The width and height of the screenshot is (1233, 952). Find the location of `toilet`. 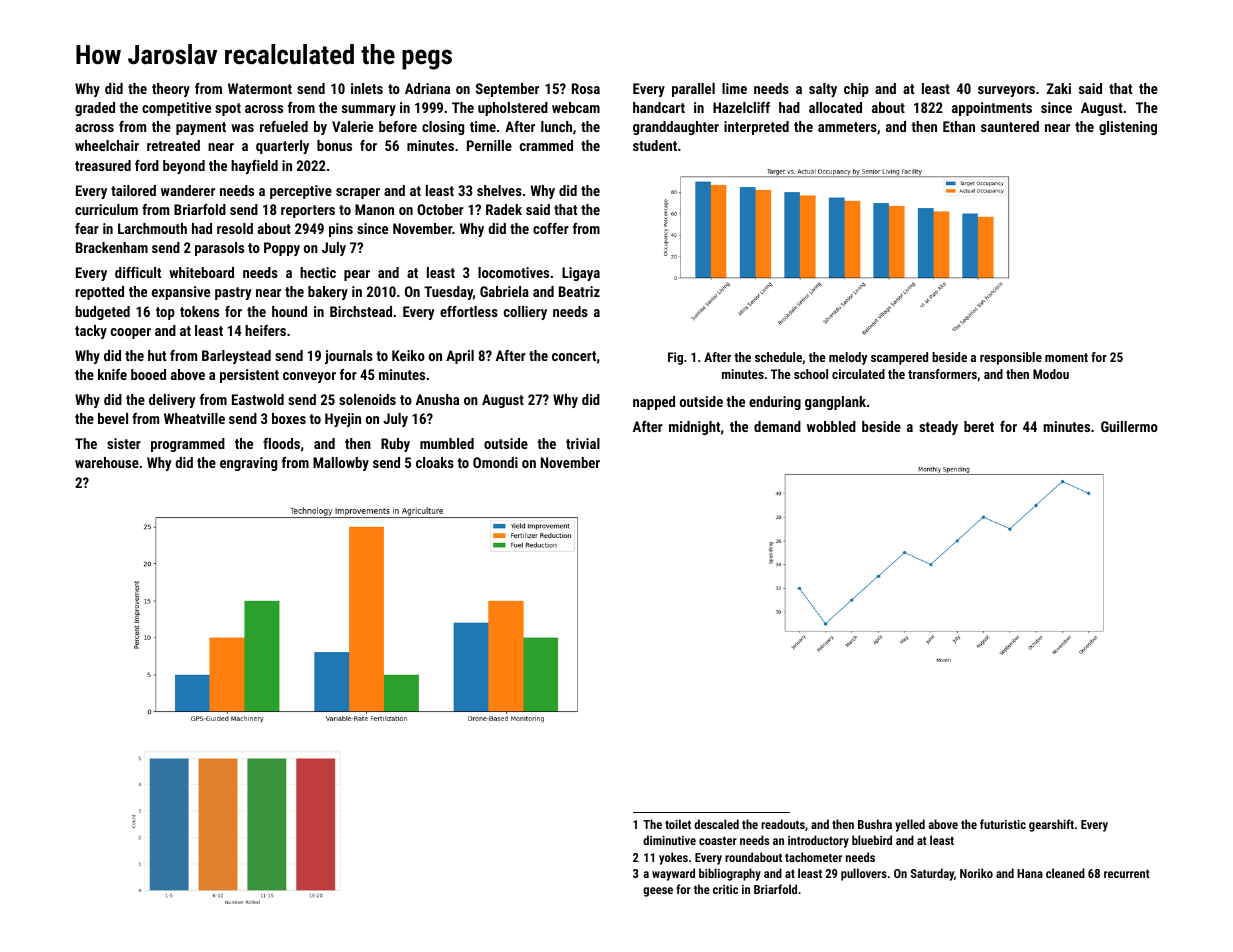

toilet is located at coordinates (678, 824).
